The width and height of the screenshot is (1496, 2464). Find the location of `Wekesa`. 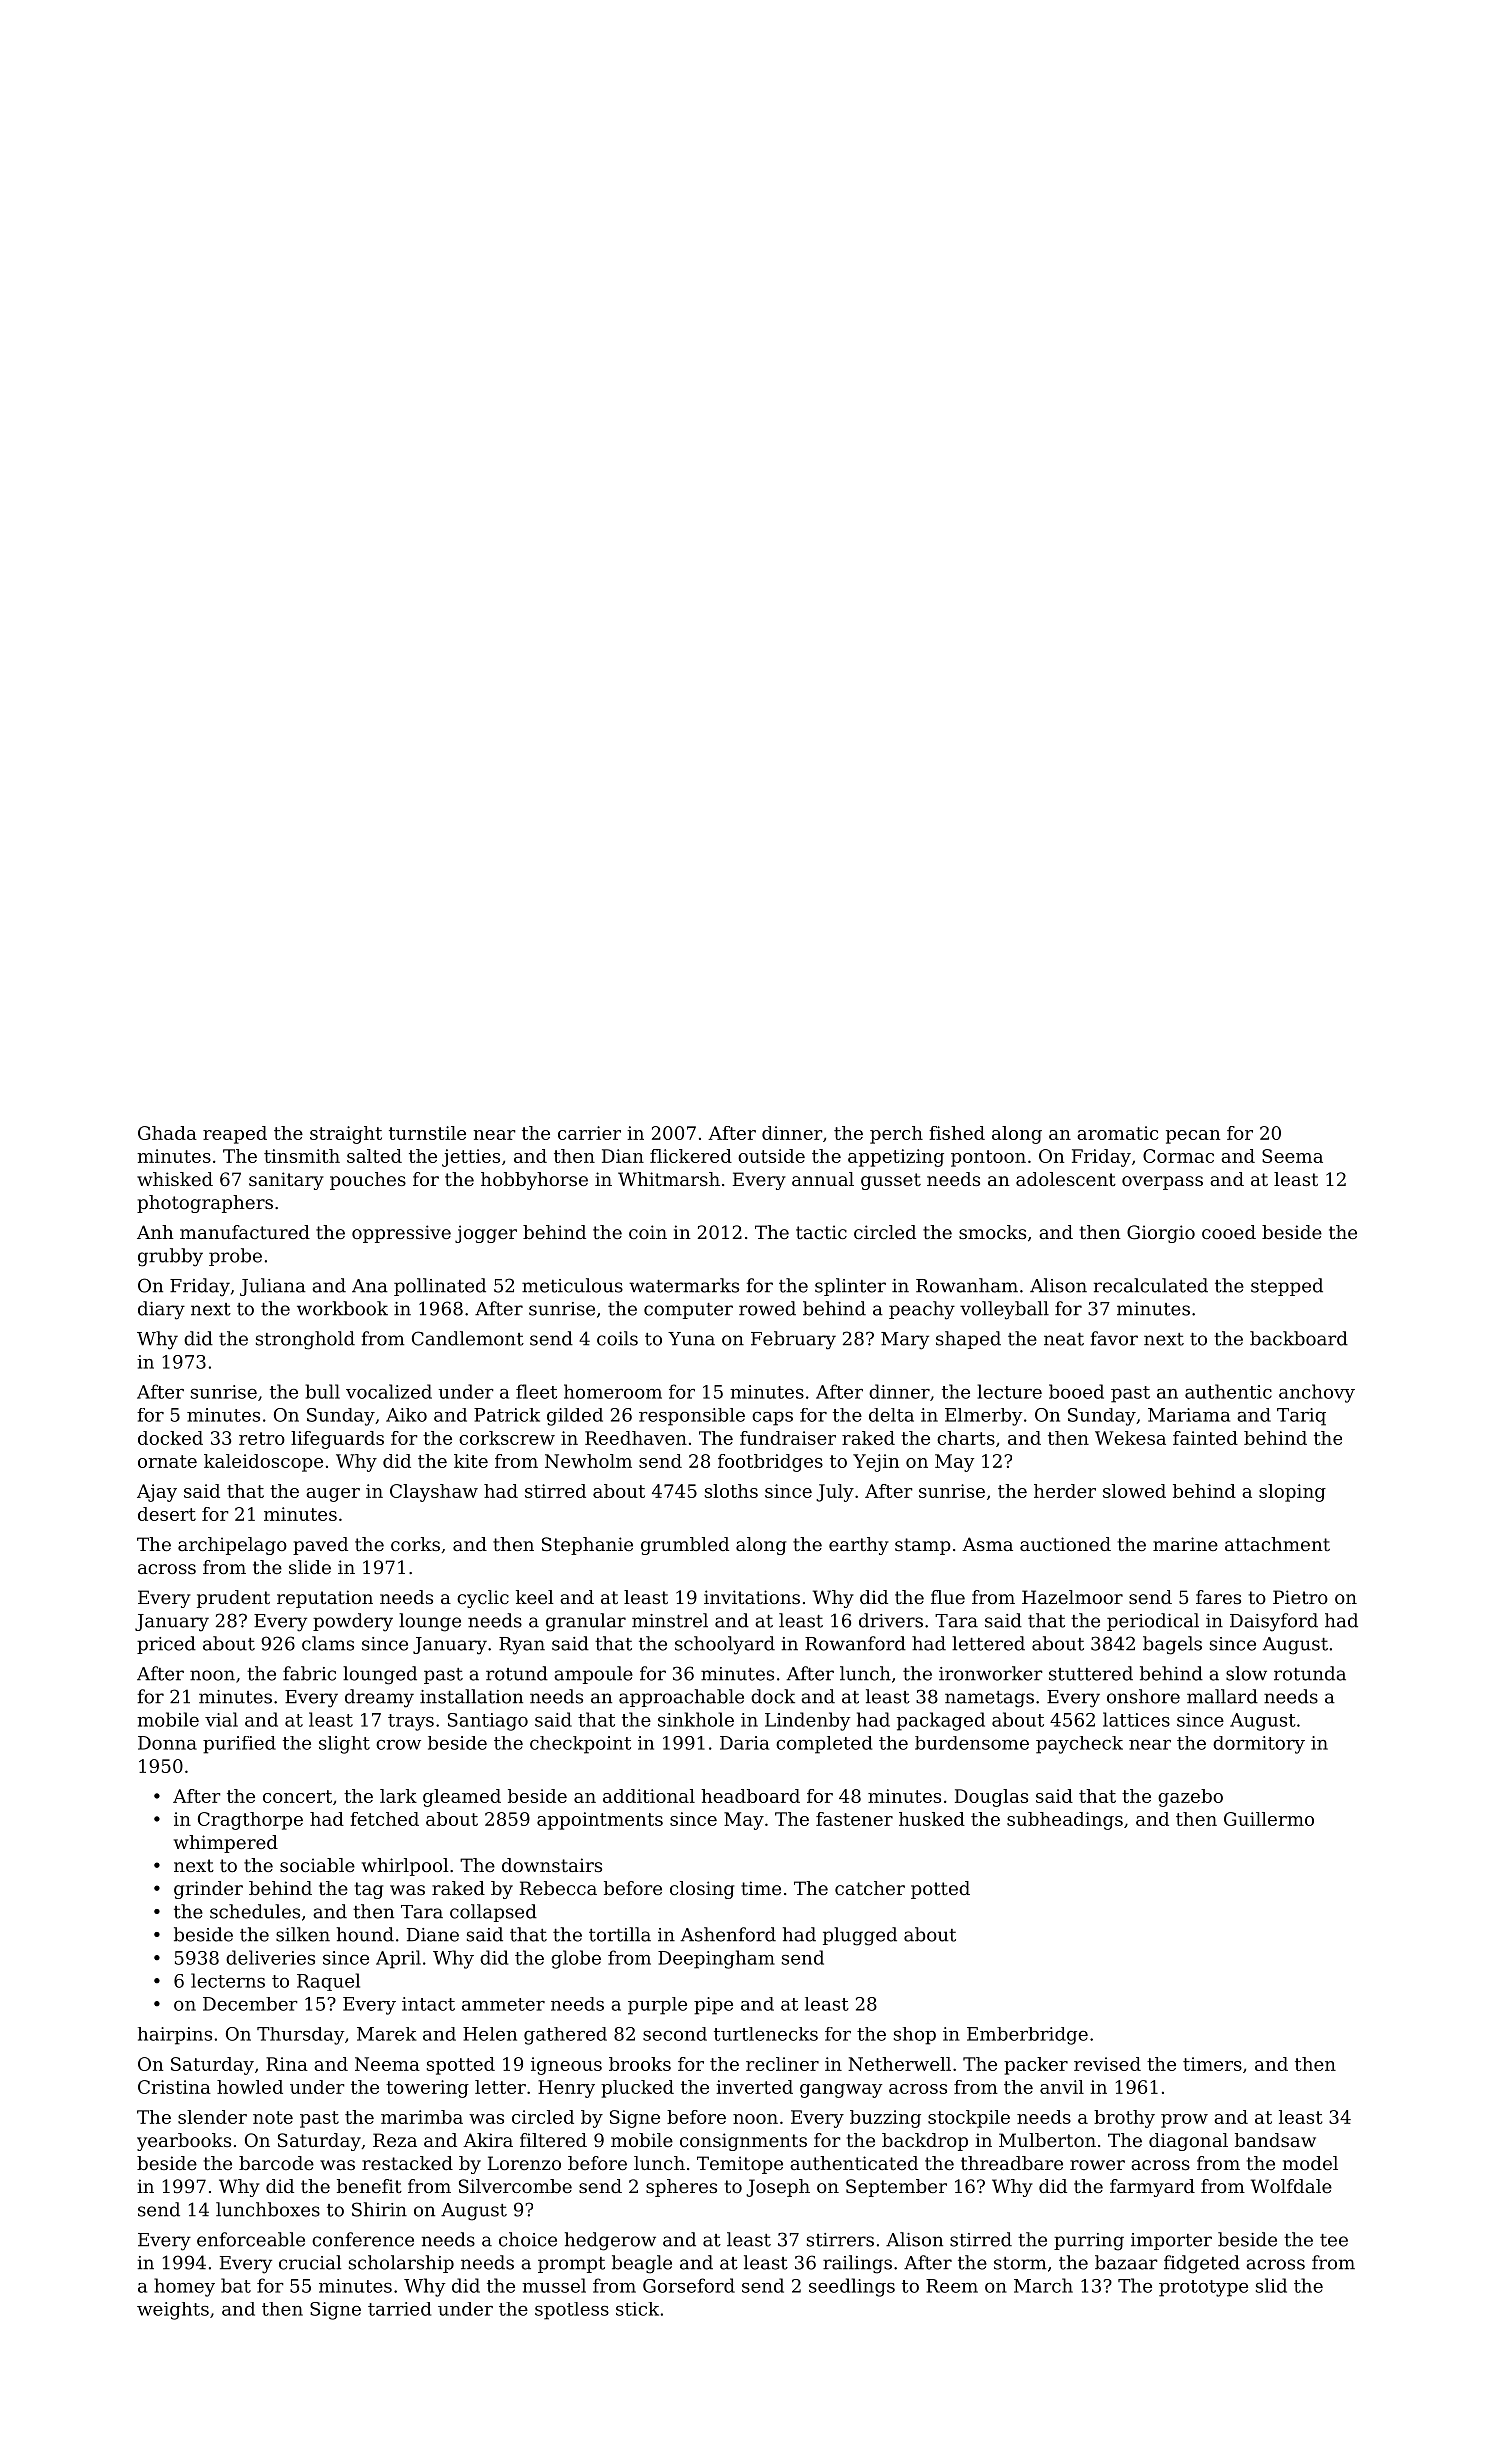

Wekesa is located at coordinates (1130, 1438).
